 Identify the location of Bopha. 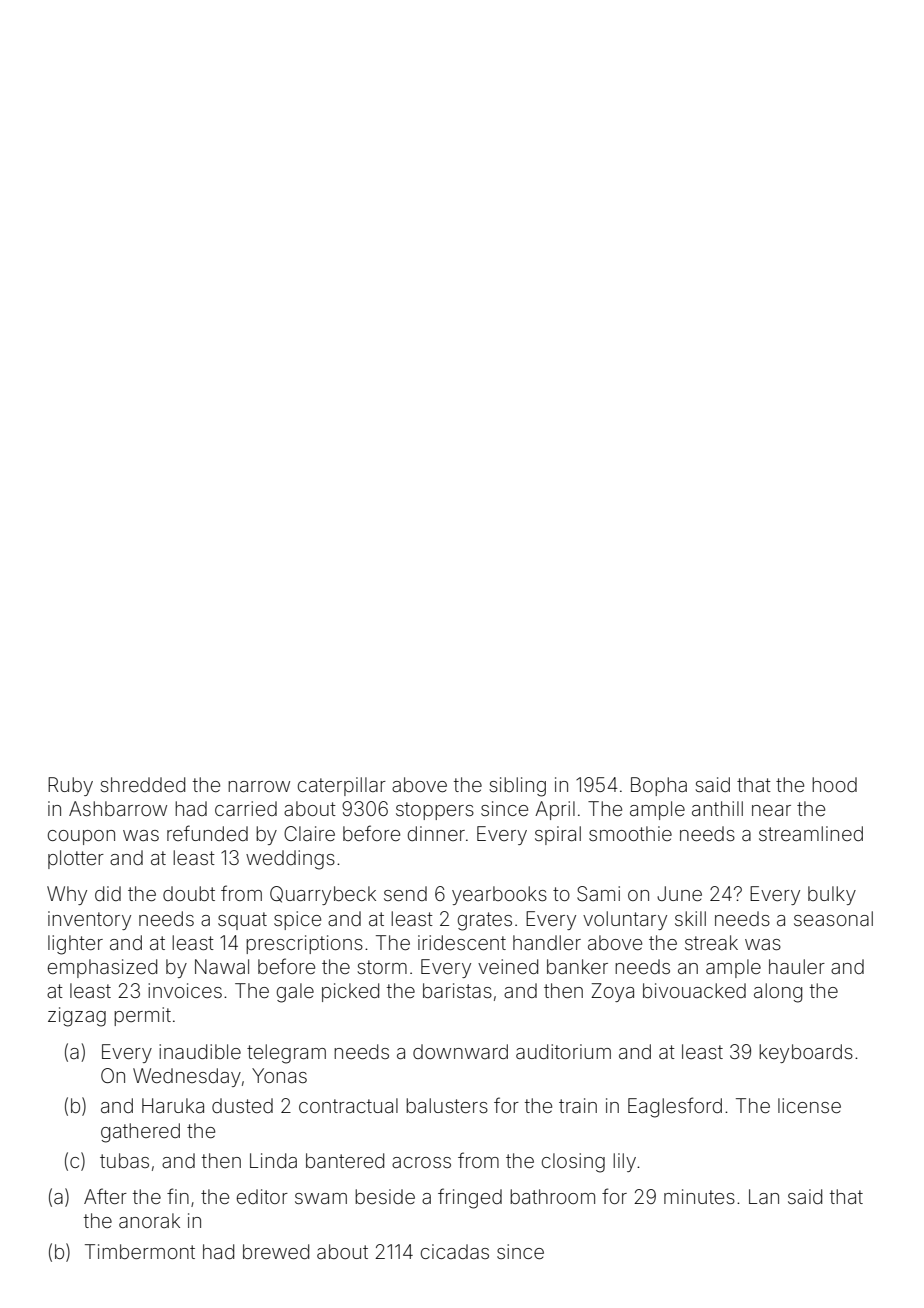
(659, 786).
